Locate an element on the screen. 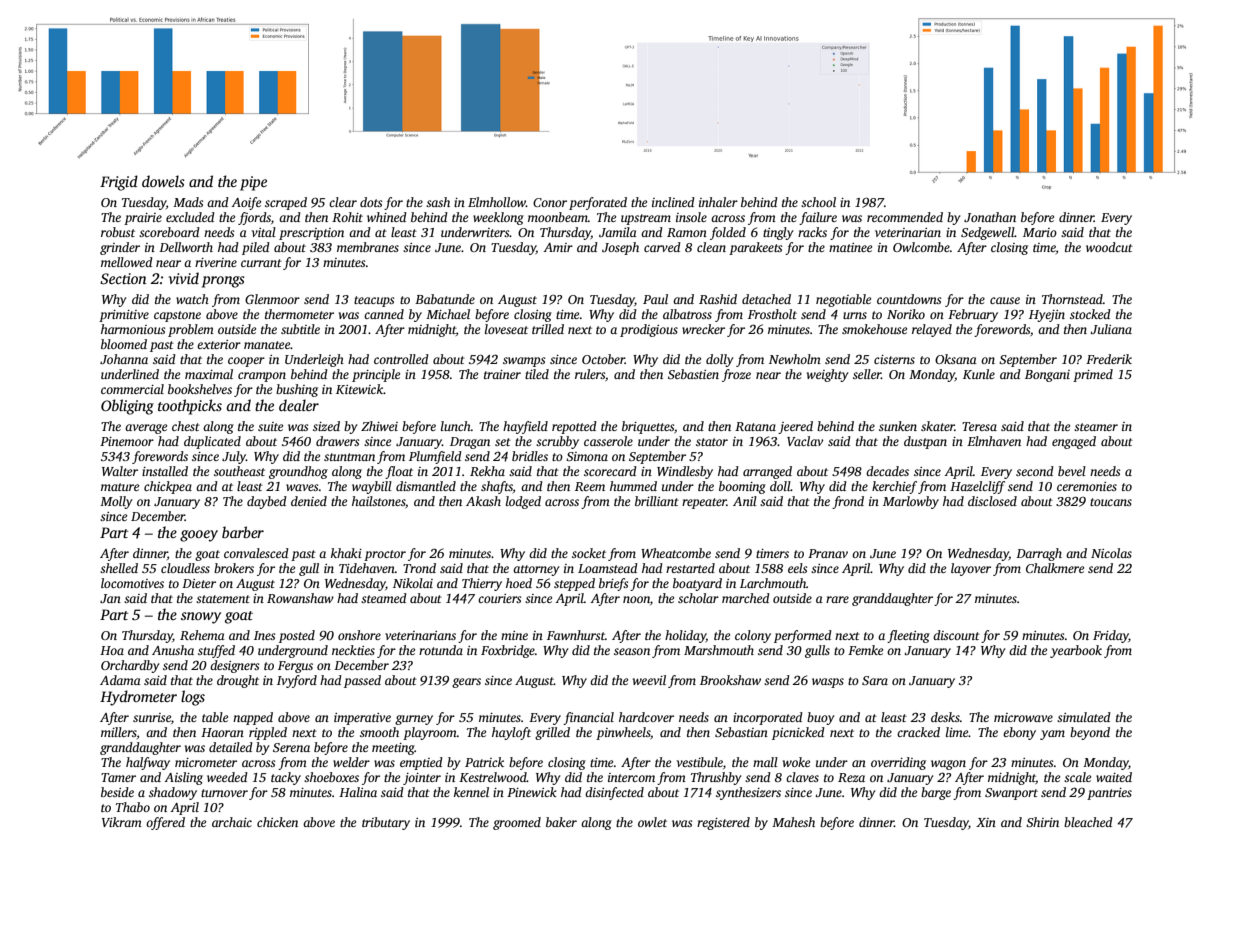 This screenshot has height=952, width=1233. Bongani is located at coordinates (1047, 376).
